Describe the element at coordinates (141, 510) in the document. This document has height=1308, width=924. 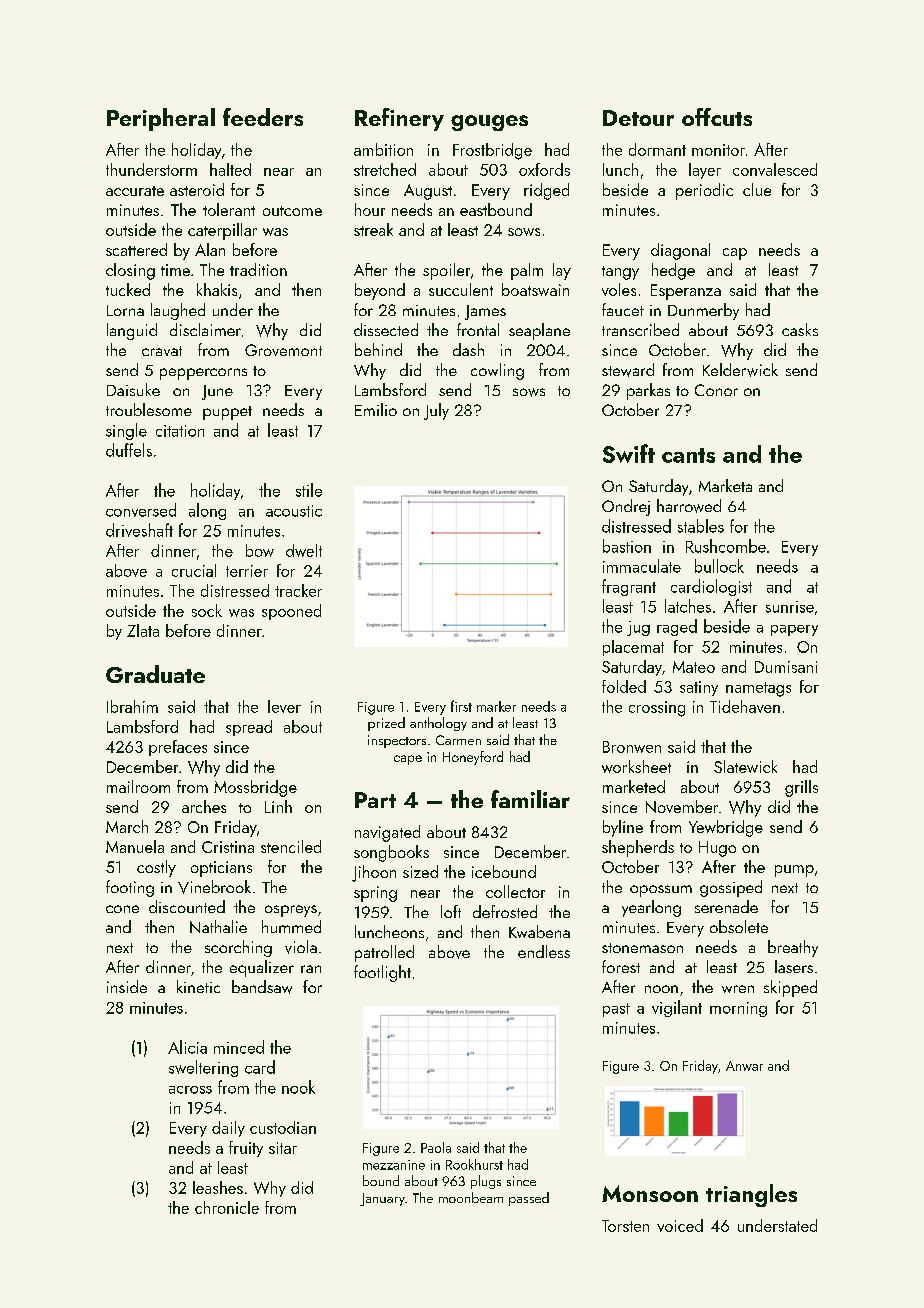
I see `conversed` at that location.
